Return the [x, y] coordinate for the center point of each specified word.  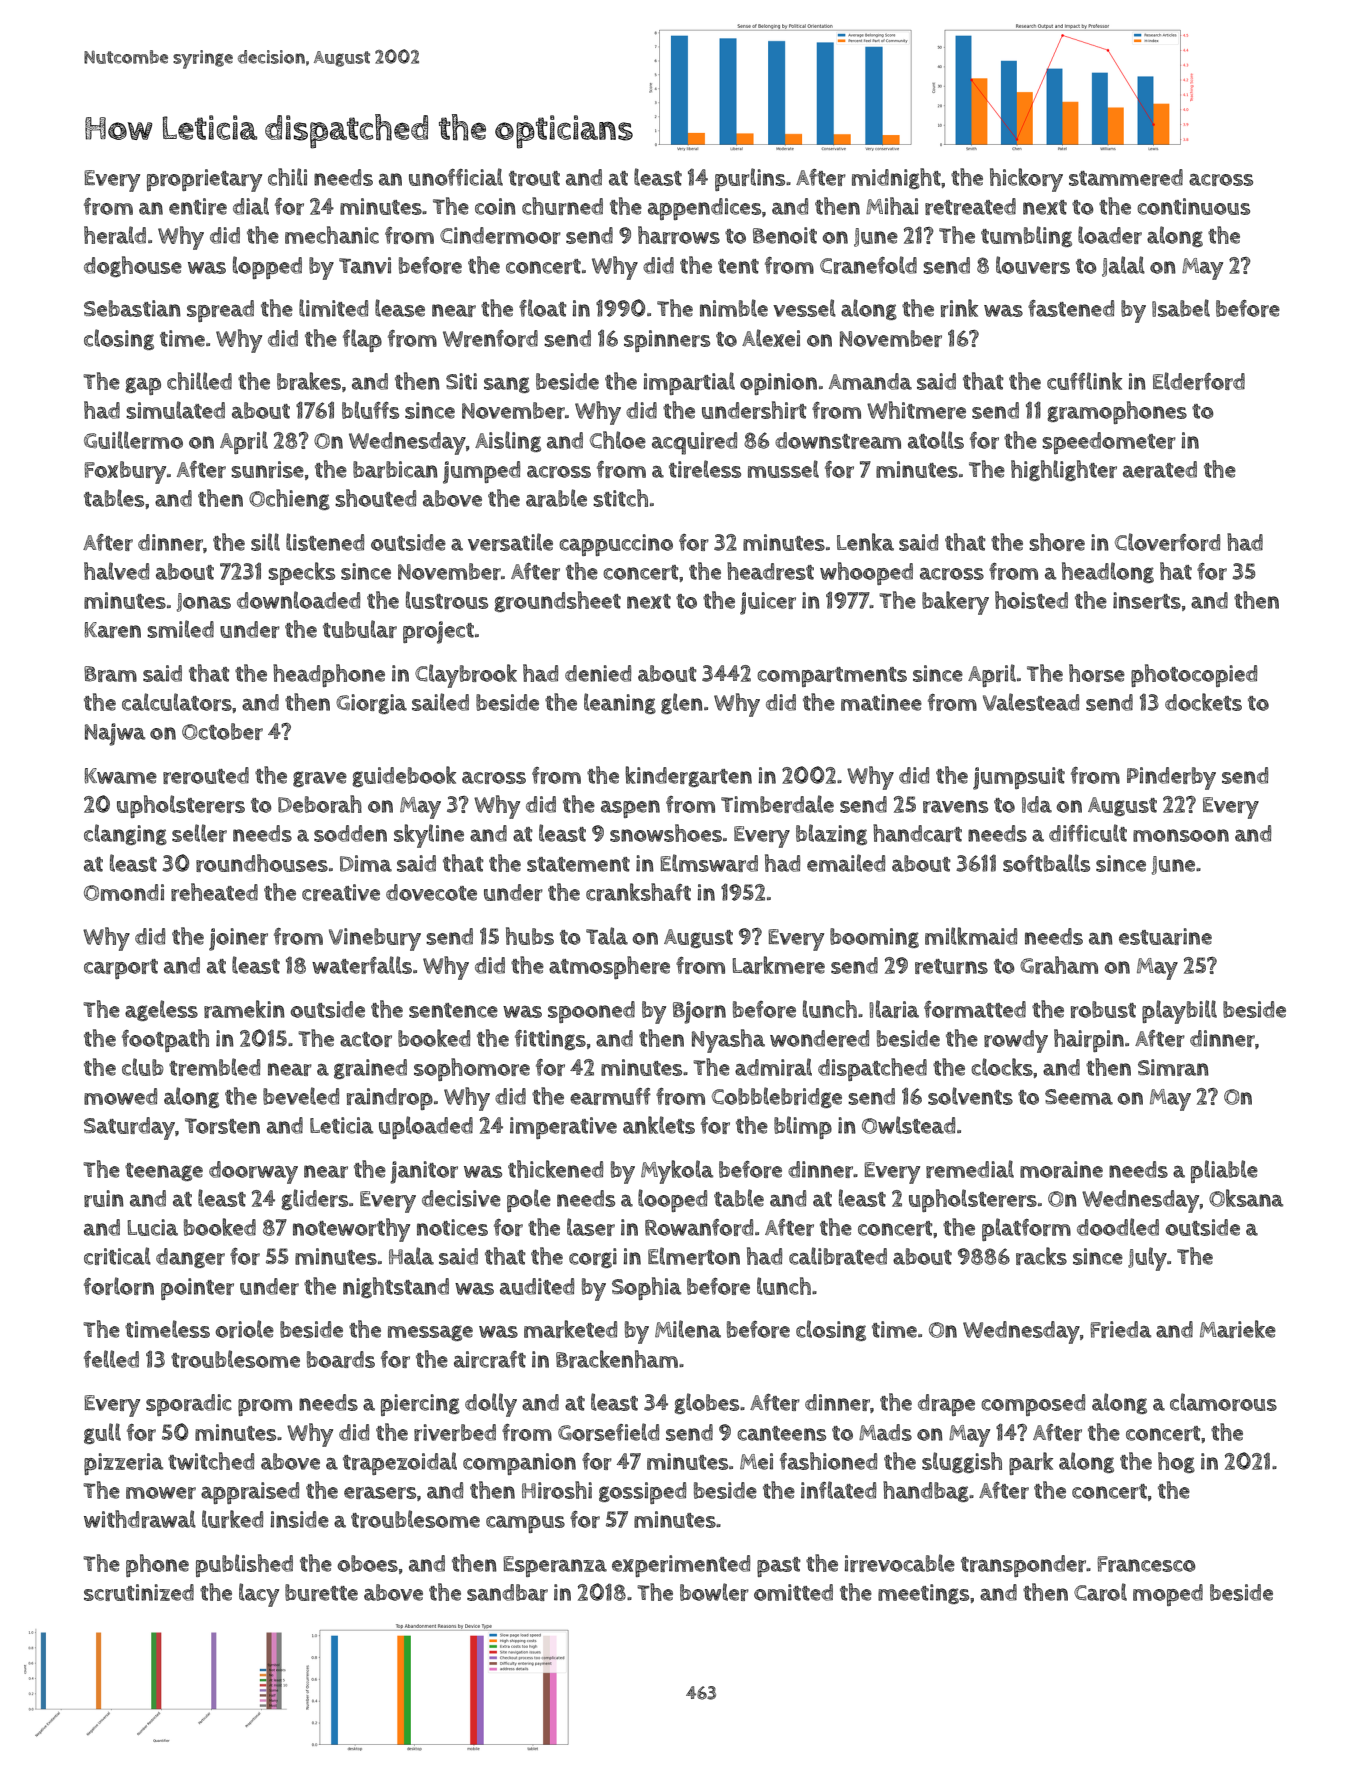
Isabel [1181, 308]
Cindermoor [500, 235]
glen [682, 703]
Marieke [1238, 1329]
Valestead [1031, 702]
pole [529, 1200]
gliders [314, 1199]
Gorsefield [608, 1432]
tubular [360, 629]
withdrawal [140, 1519]
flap [362, 340]
